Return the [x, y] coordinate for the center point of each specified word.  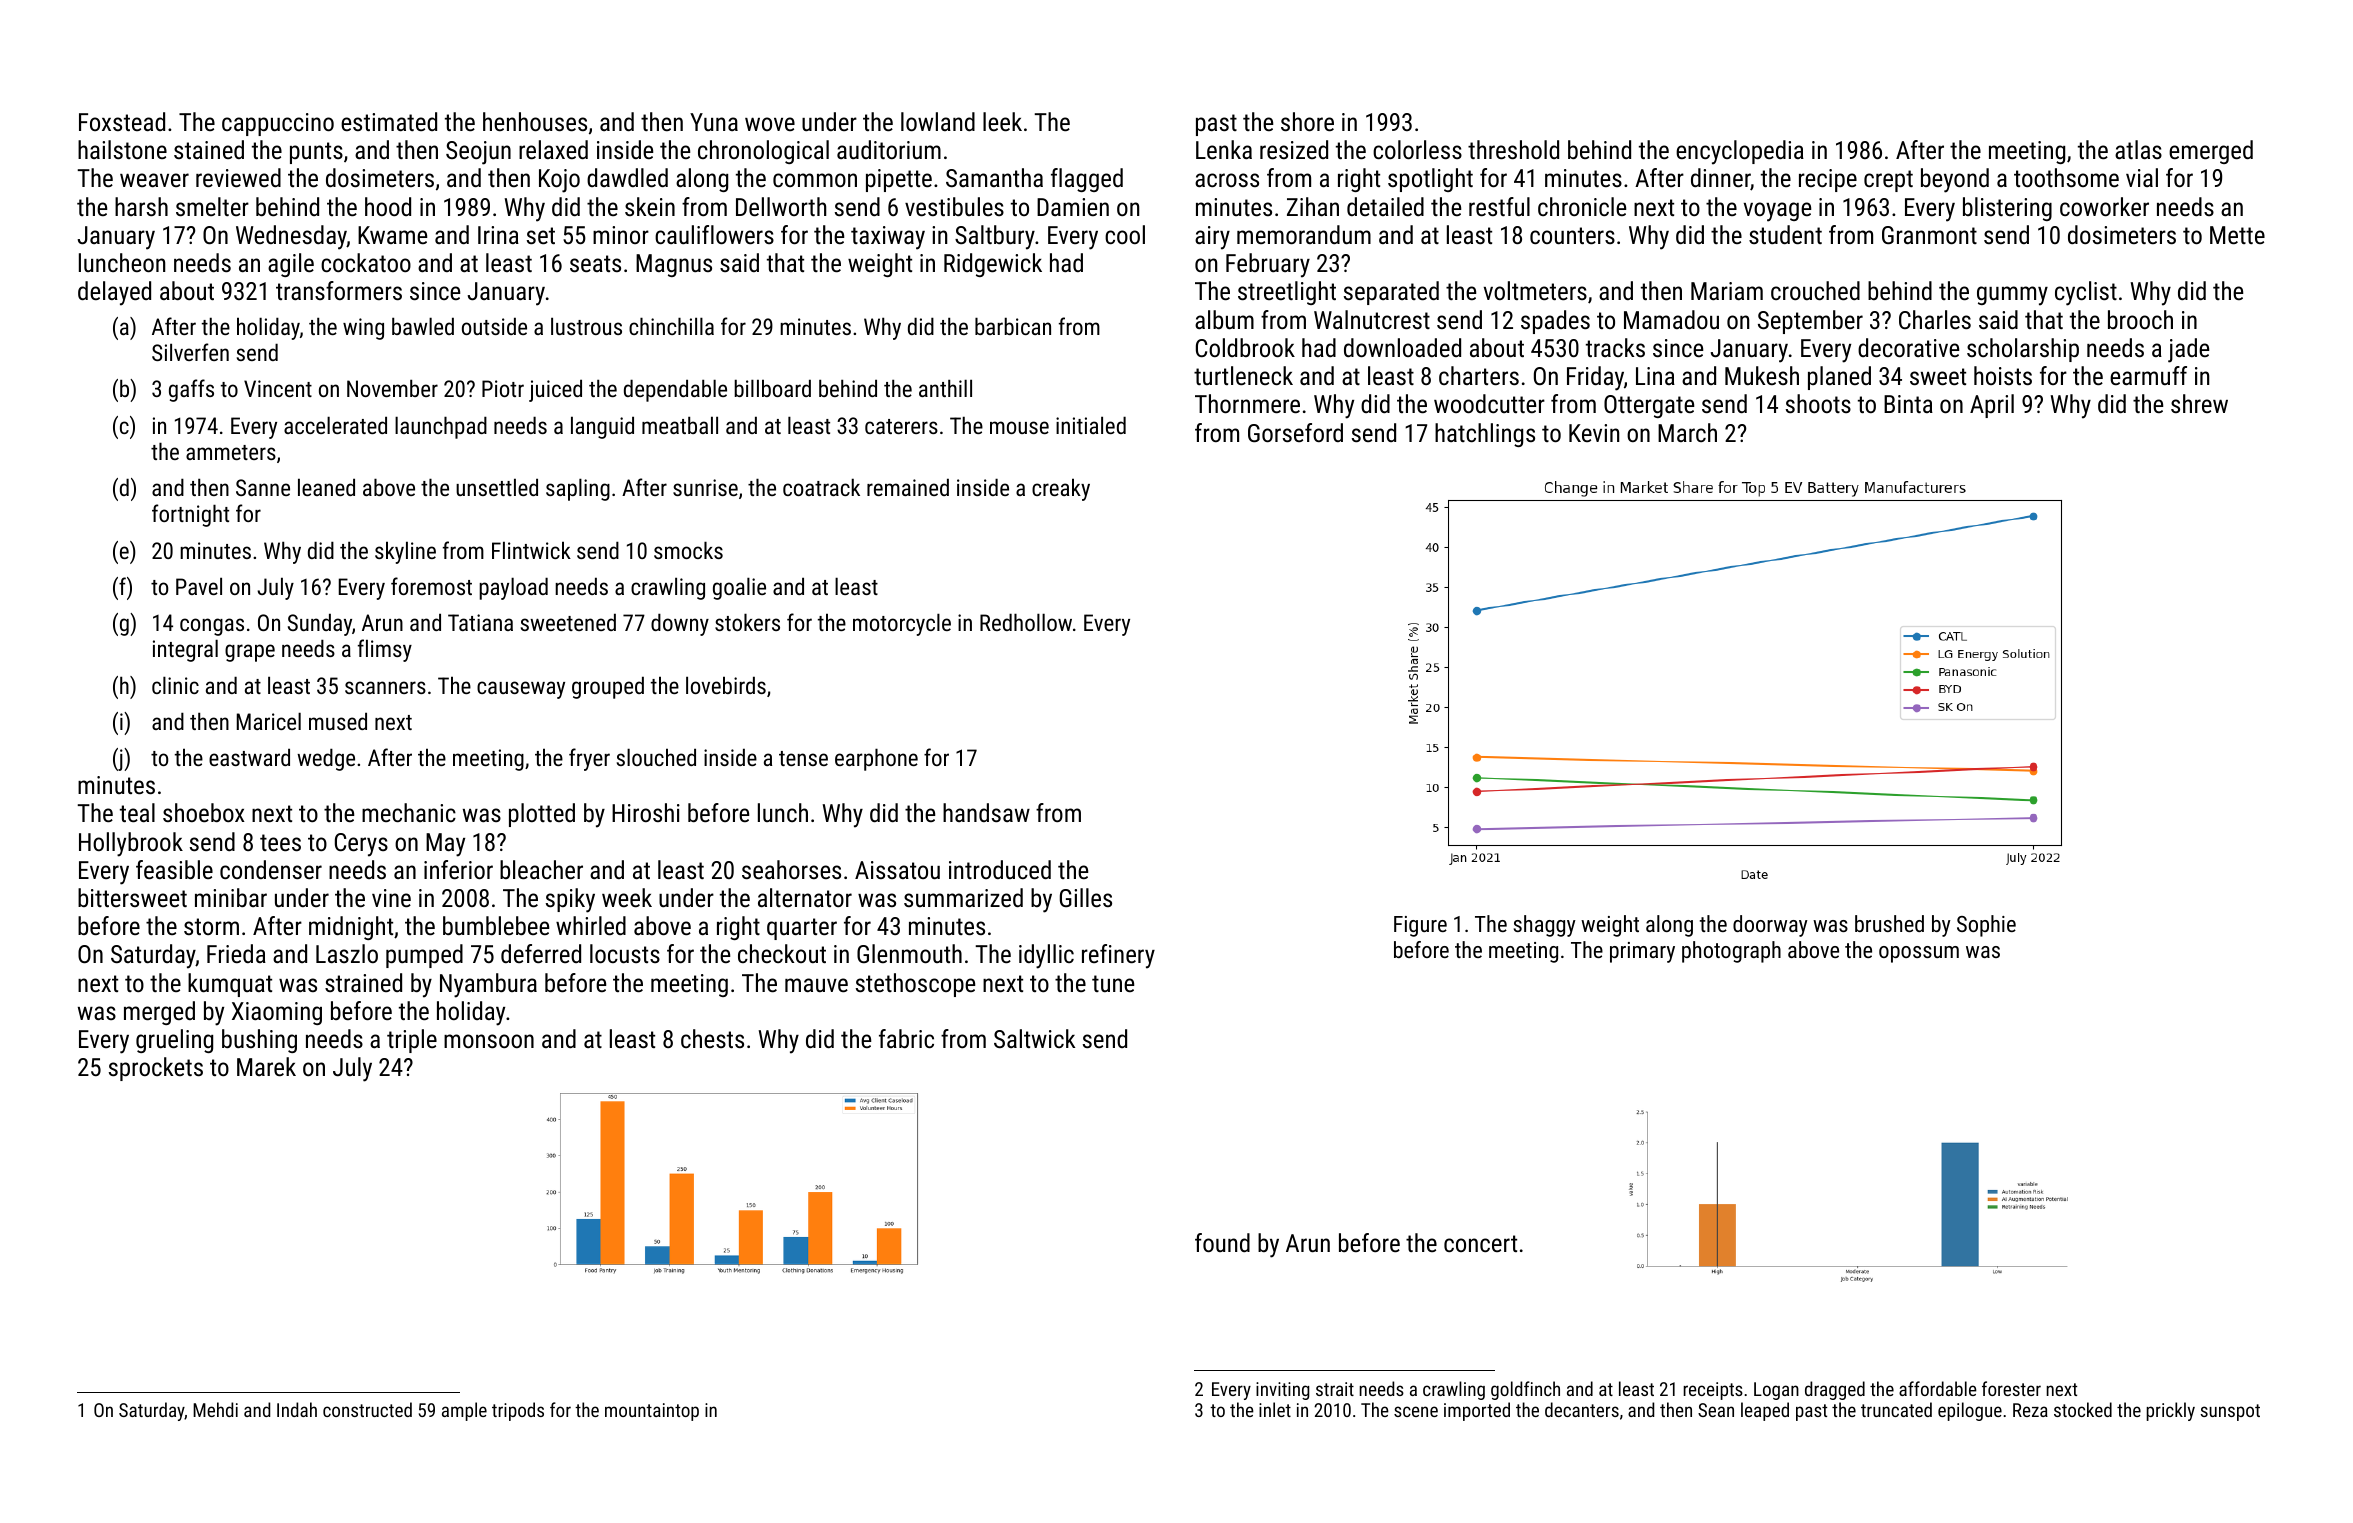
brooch [2140, 319]
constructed [367, 1409]
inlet [1275, 1409]
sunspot [2230, 1412]
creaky [1061, 489]
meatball [680, 425]
